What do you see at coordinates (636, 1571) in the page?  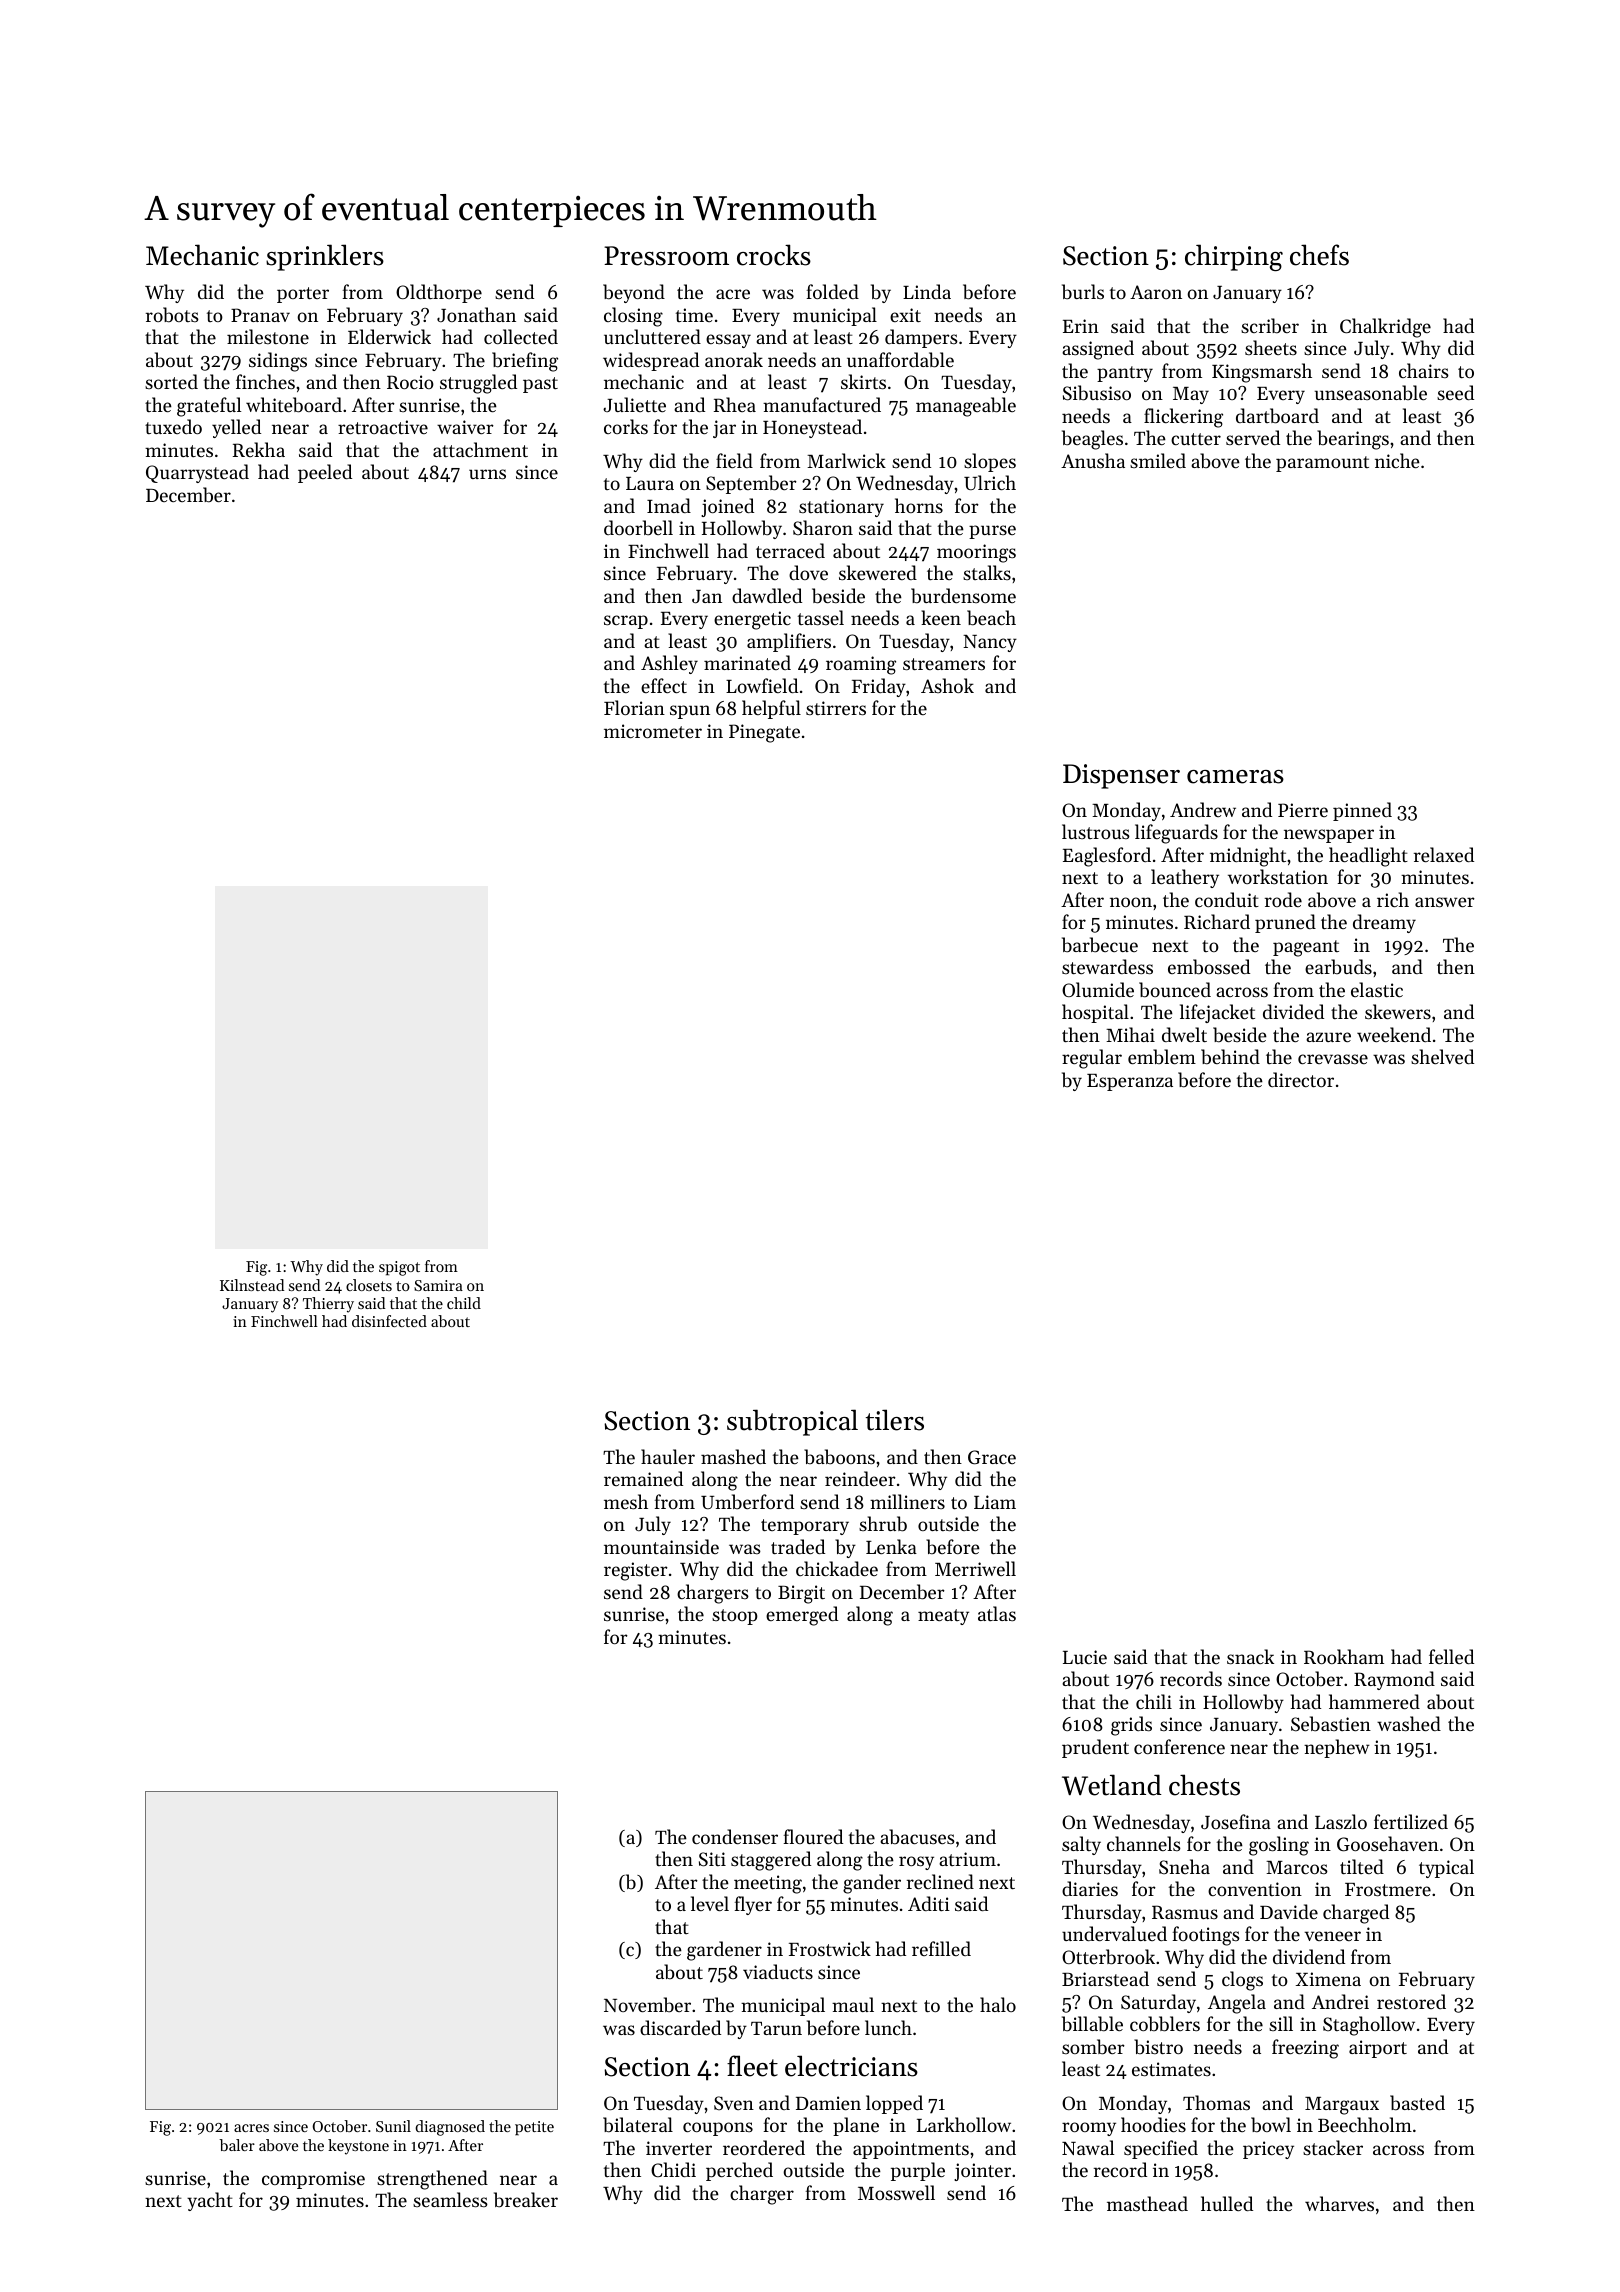 I see `register` at bounding box center [636, 1571].
